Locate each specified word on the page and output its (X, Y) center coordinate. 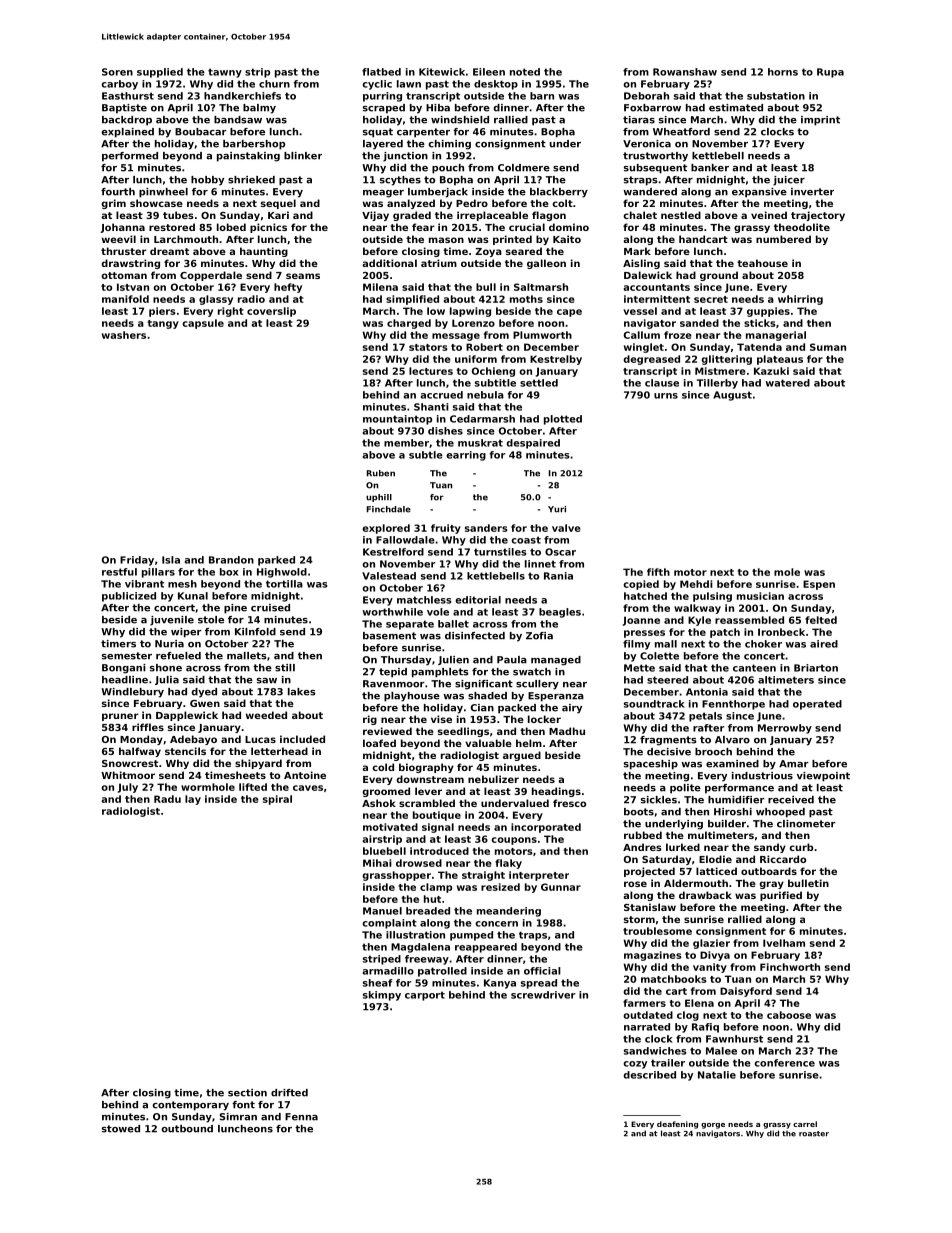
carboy (119, 85)
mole (787, 572)
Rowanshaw (685, 72)
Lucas (260, 739)
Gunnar (561, 887)
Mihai (377, 863)
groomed (386, 792)
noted (525, 72)
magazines (653, 956)
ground (719, 276)
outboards (769, 871)
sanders (486, 528)
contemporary (190, 1106)
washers (124, 335)
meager (383, 194)
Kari (278, 215)
